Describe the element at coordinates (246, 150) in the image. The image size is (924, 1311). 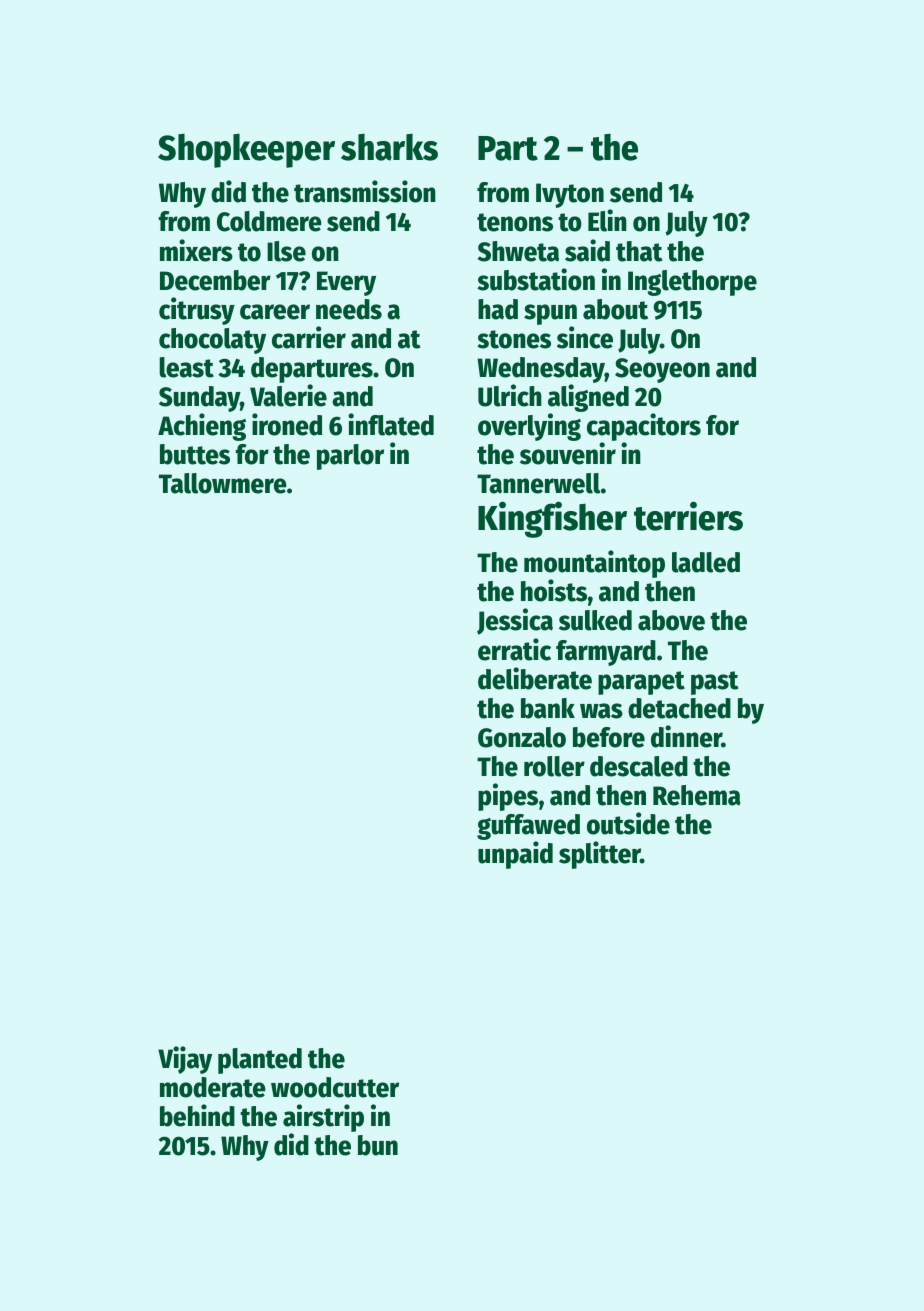
I see `Shopkeeper` at that location.
